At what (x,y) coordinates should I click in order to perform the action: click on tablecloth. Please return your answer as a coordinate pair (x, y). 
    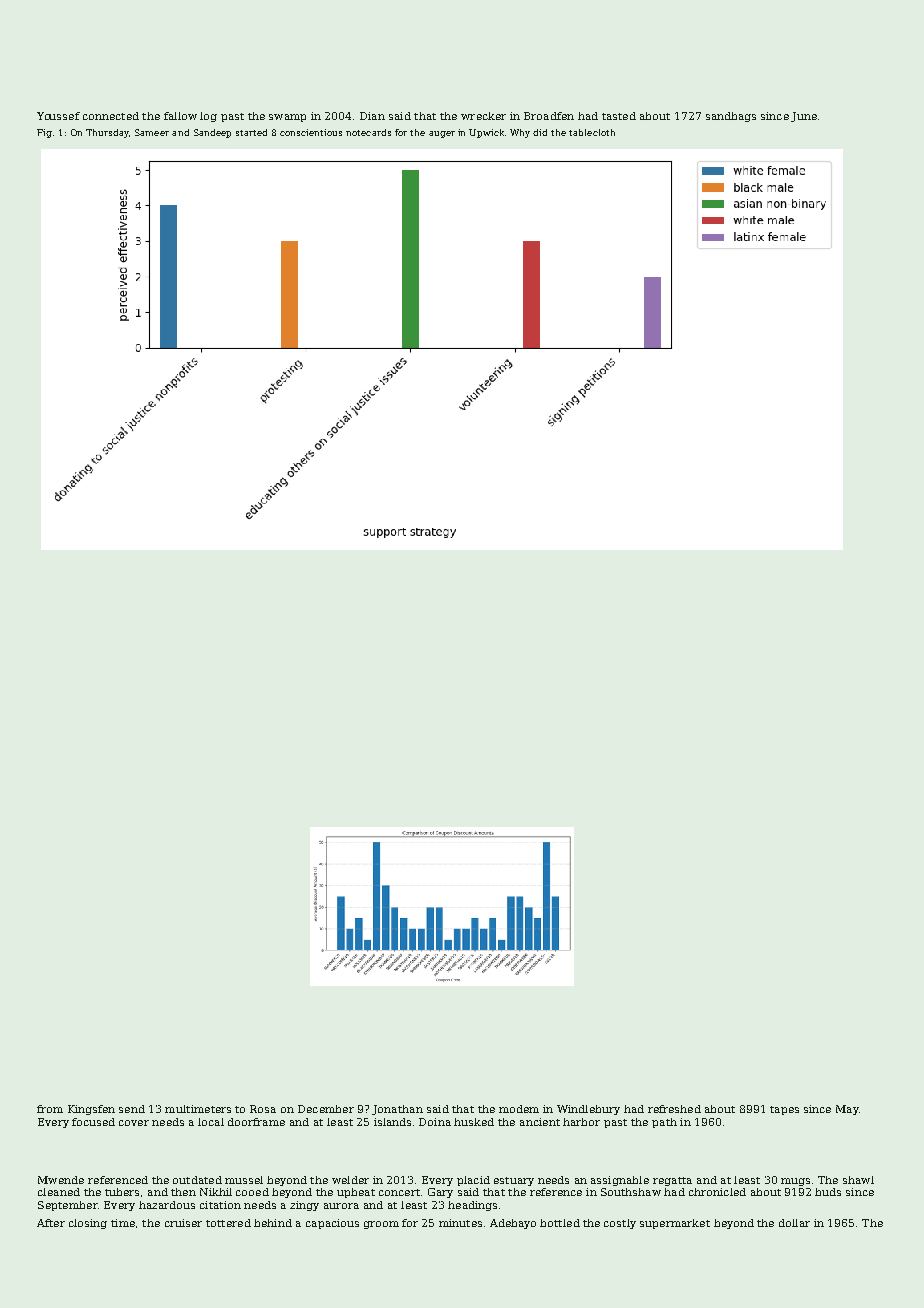
    Looking at the image, I should click on (592, 132).
